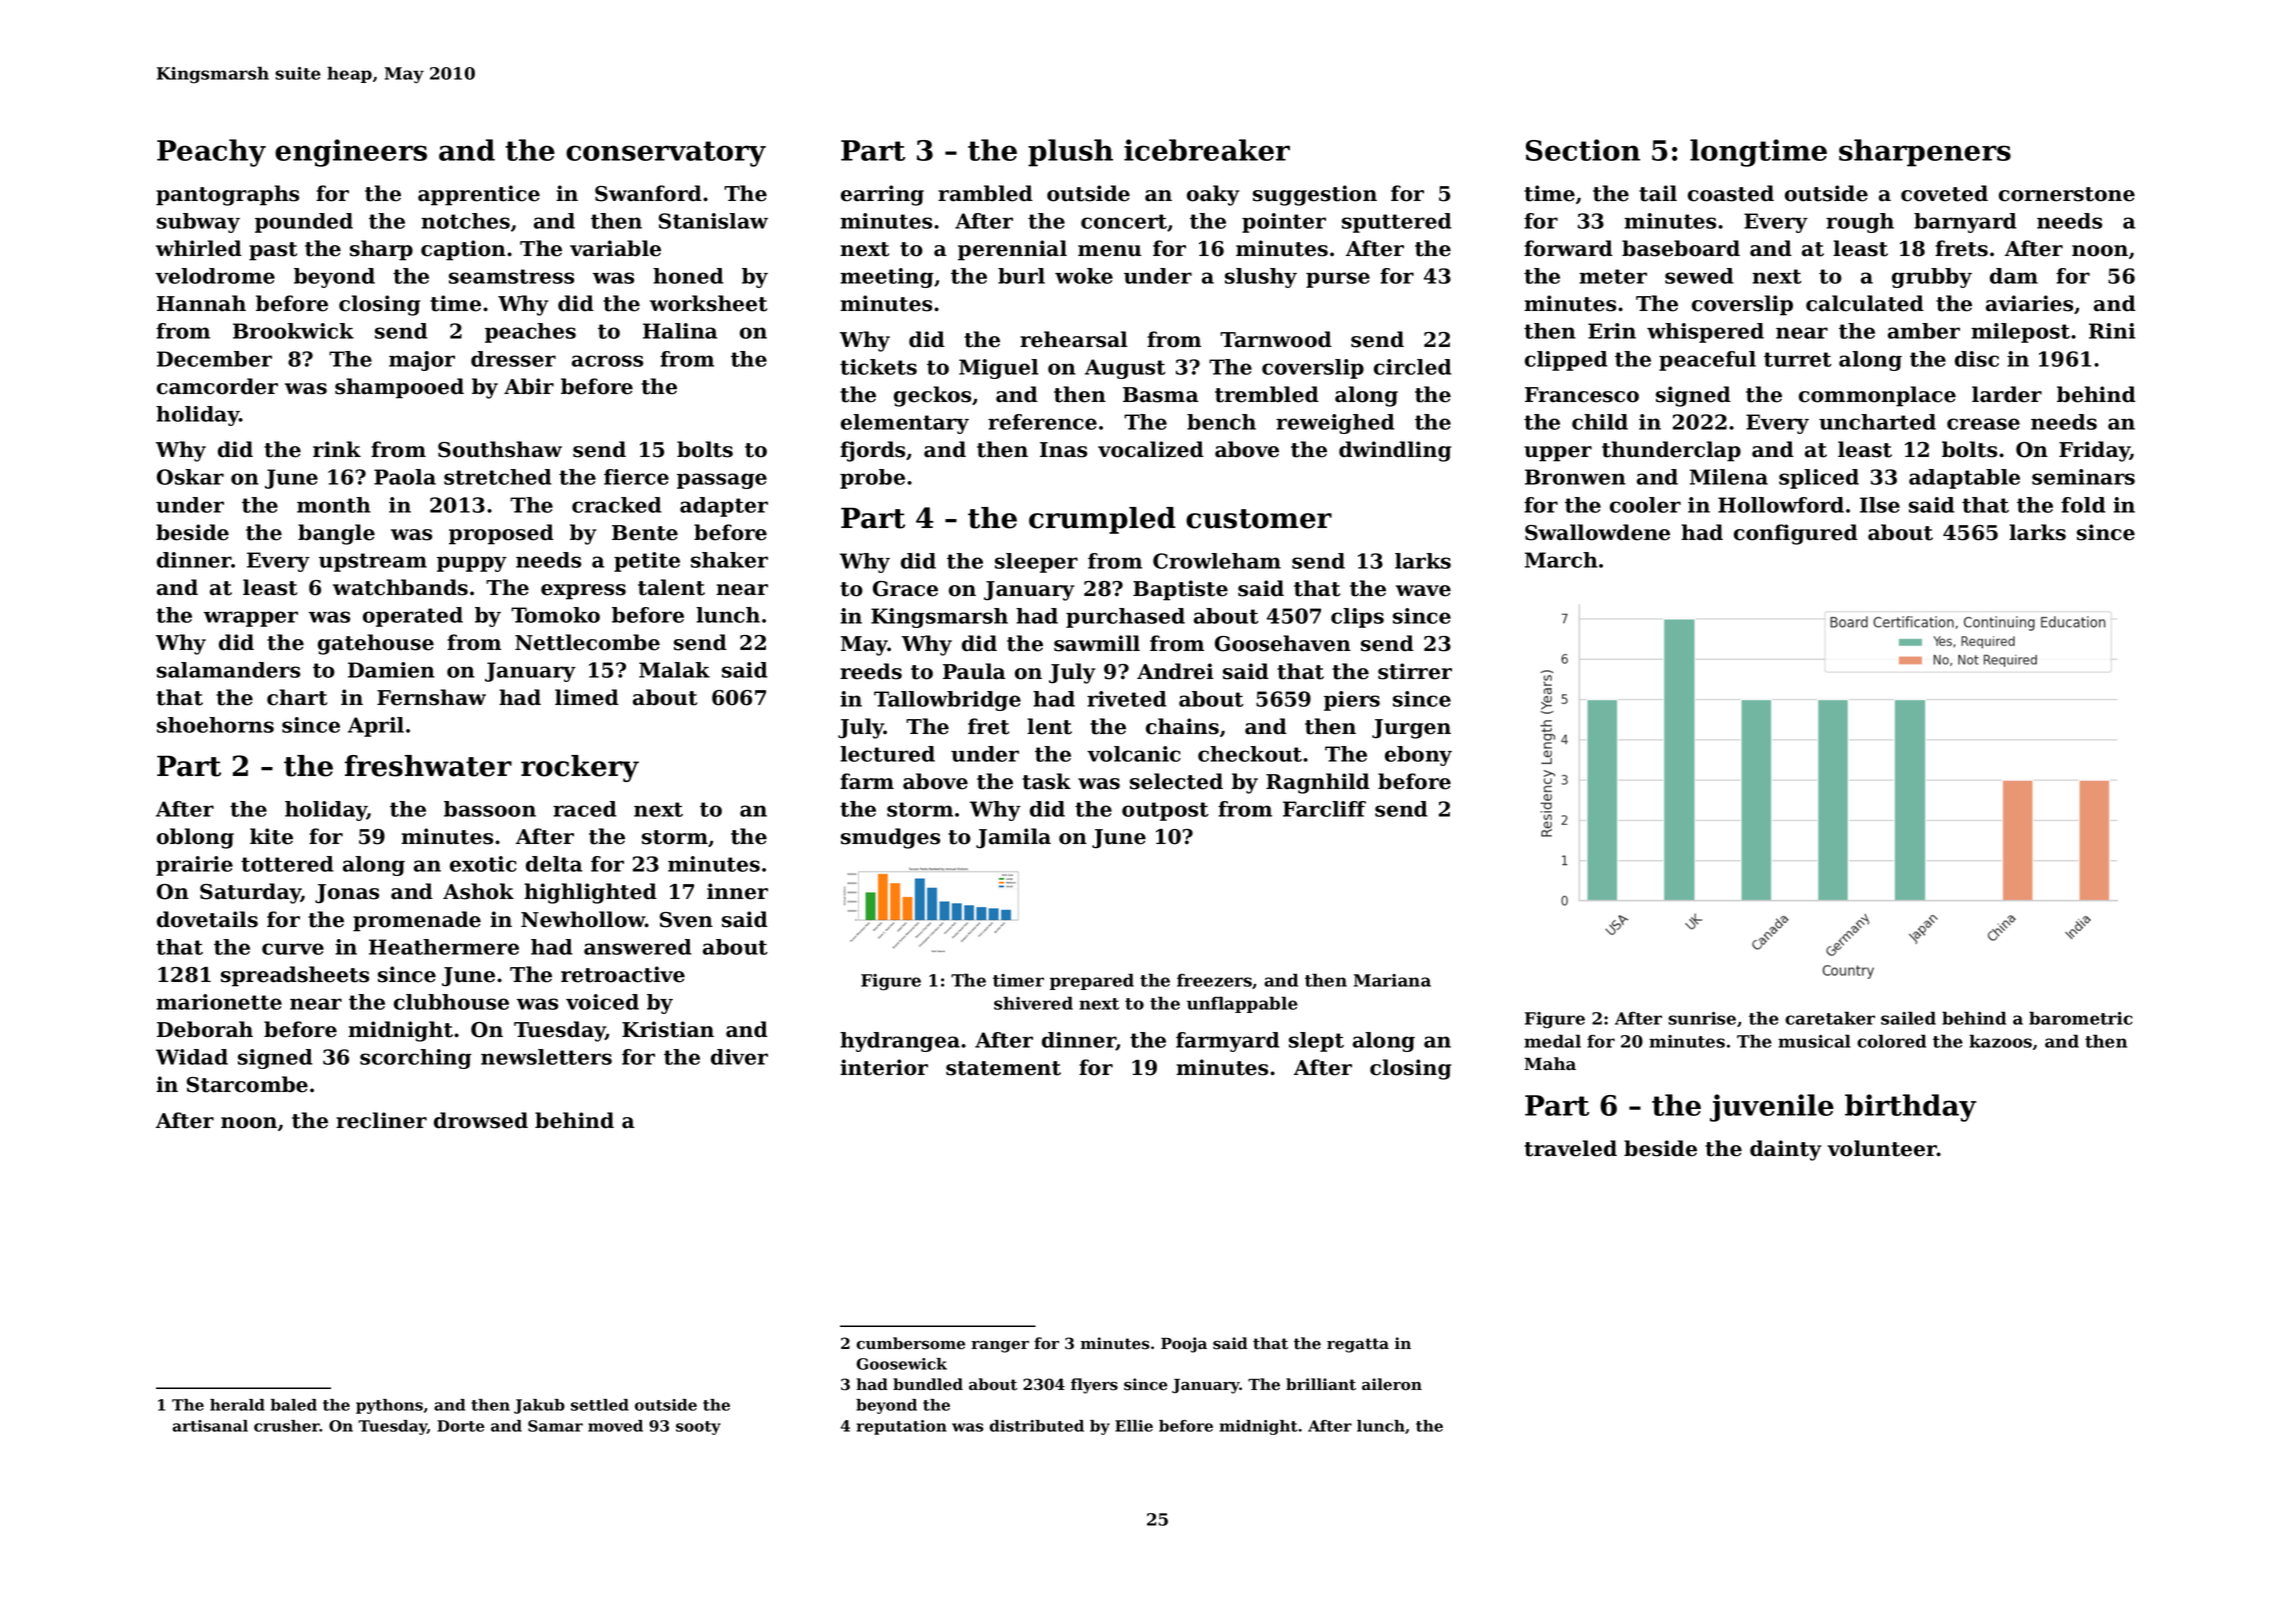 The width and height of the screenshot is (2292, 1620). I want to click on sunrise, so click(1702, 1018).
